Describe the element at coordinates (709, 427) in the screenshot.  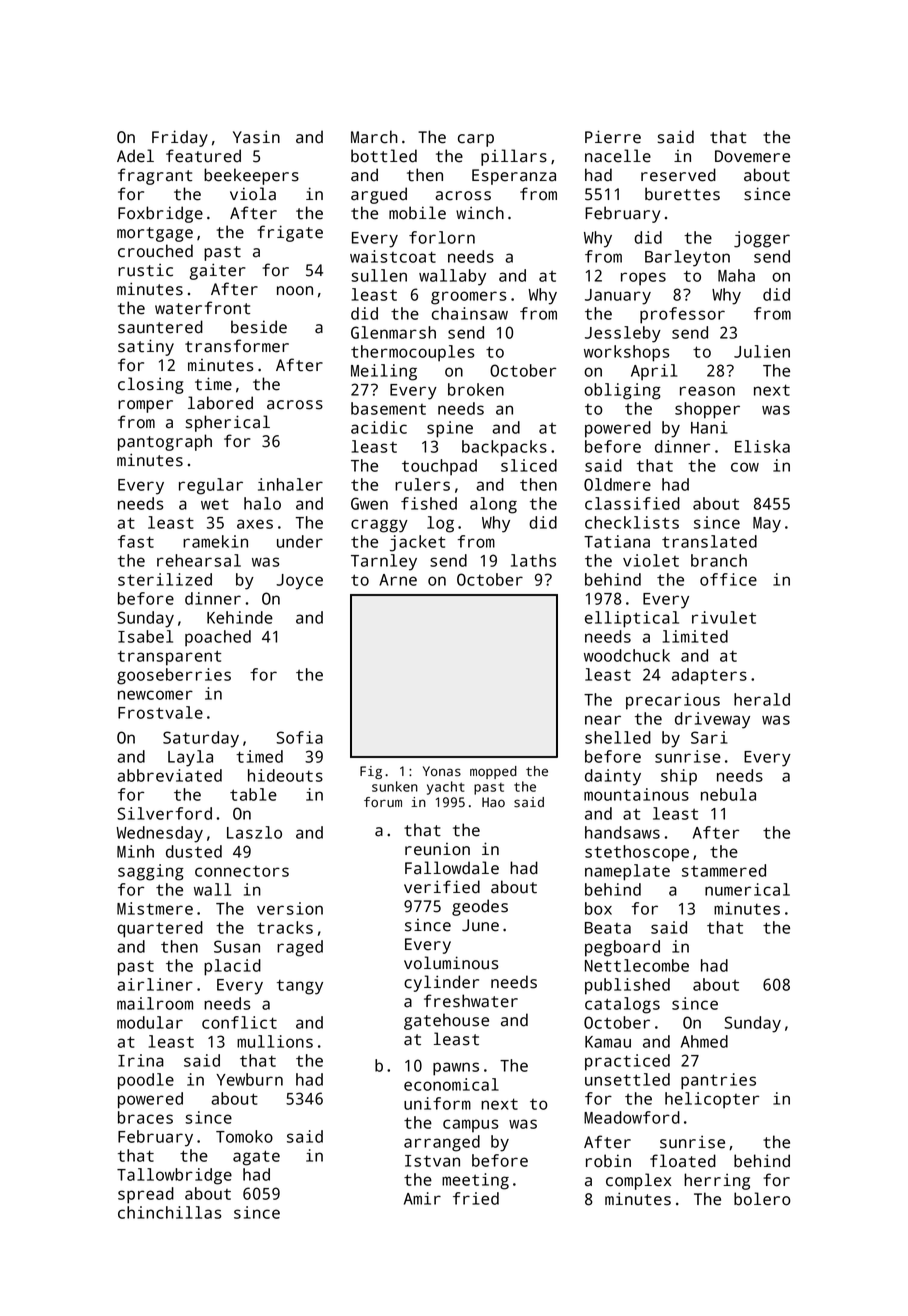
I see `Hani` at that location.
